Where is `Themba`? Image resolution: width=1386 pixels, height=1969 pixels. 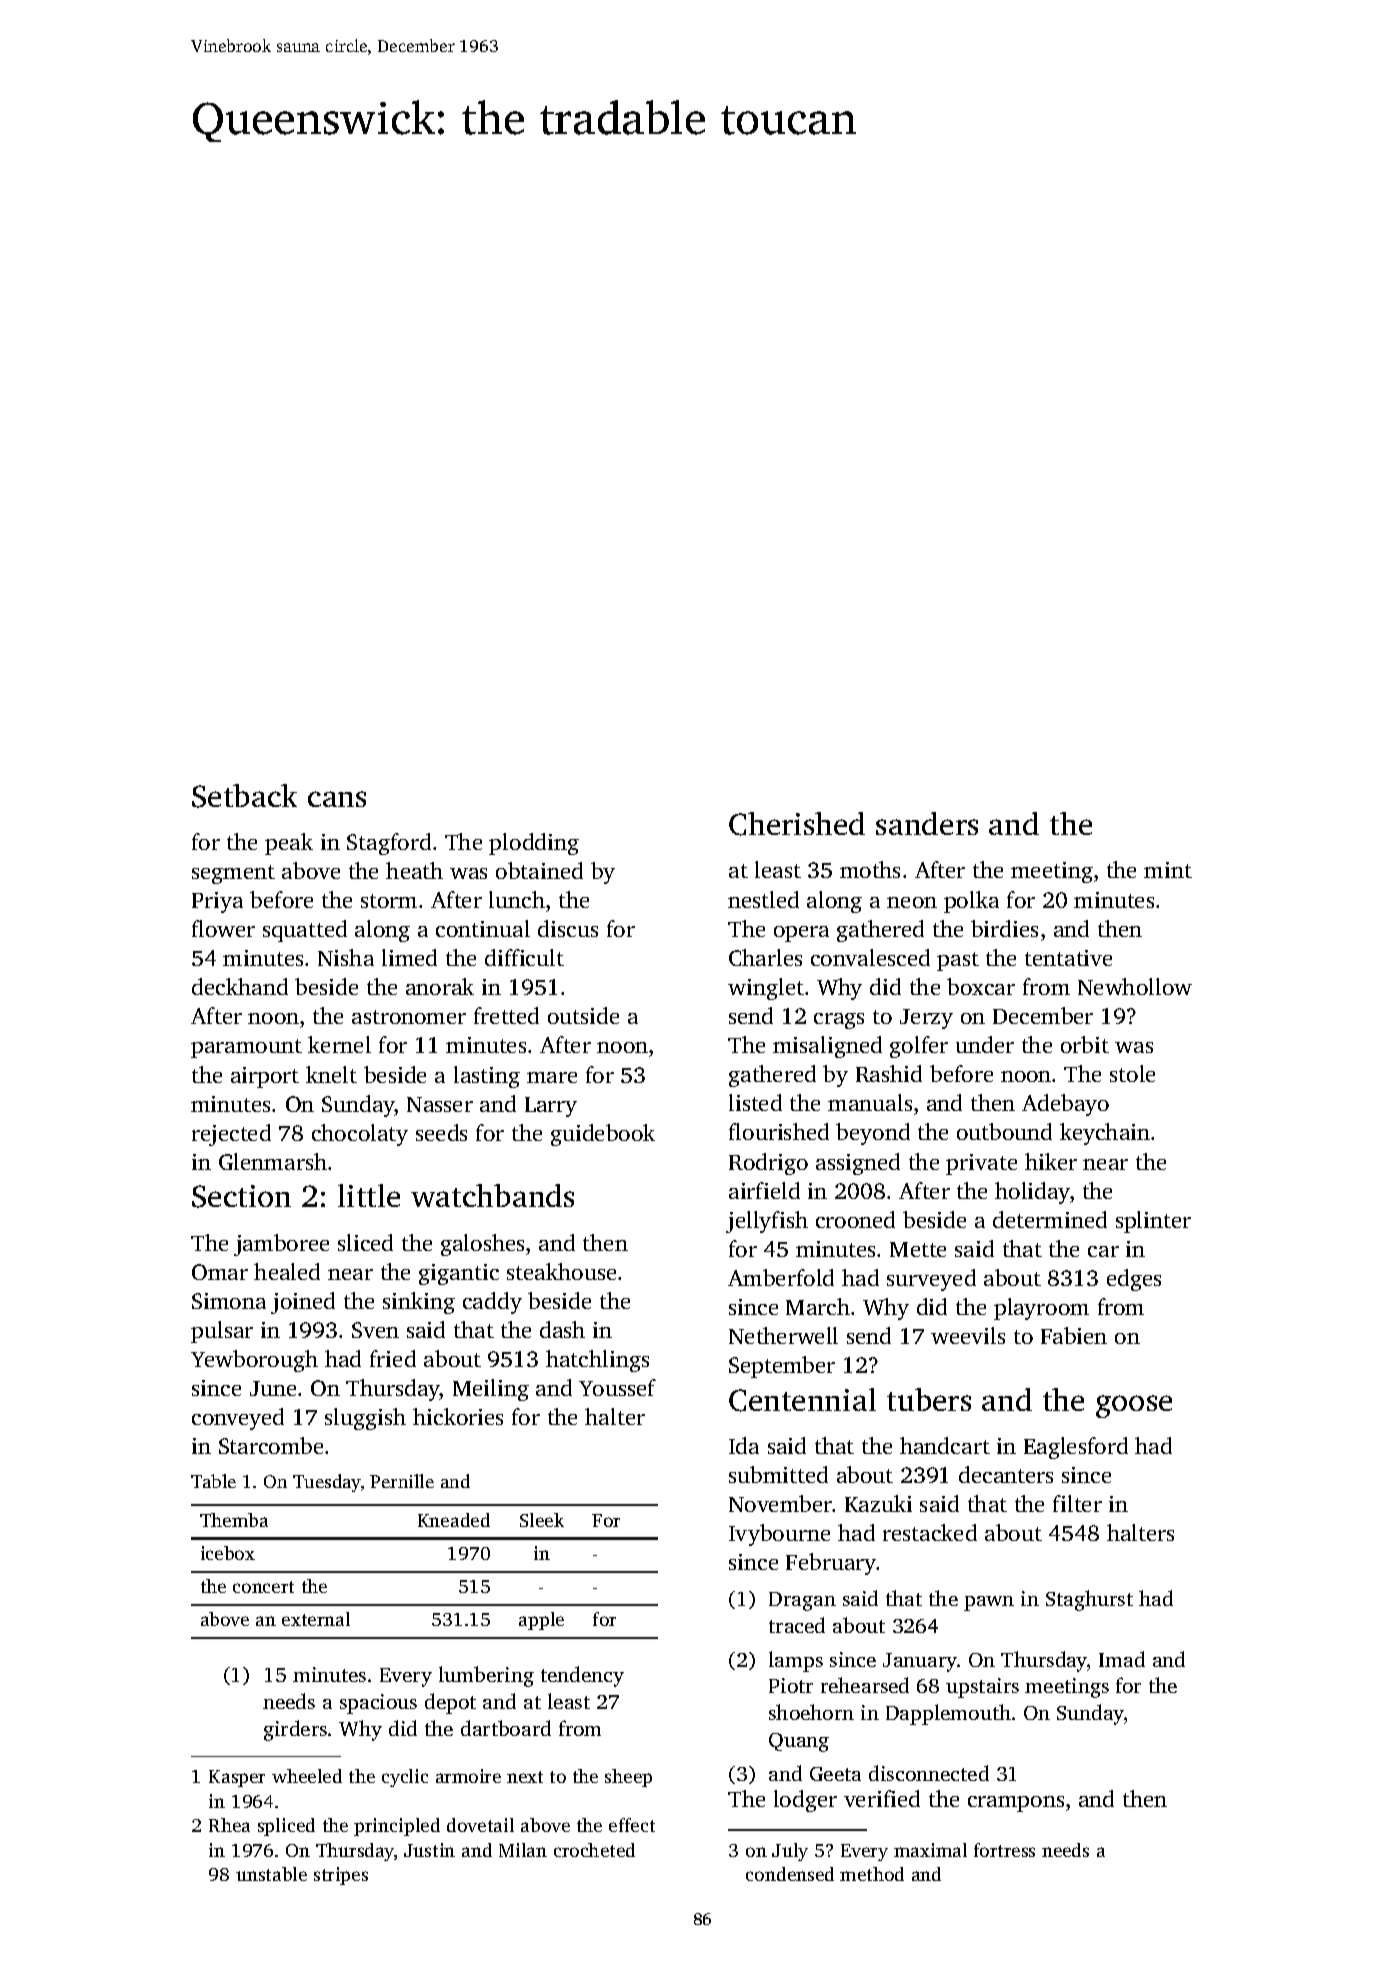
Themba is located at coordinates (234, 1520).
